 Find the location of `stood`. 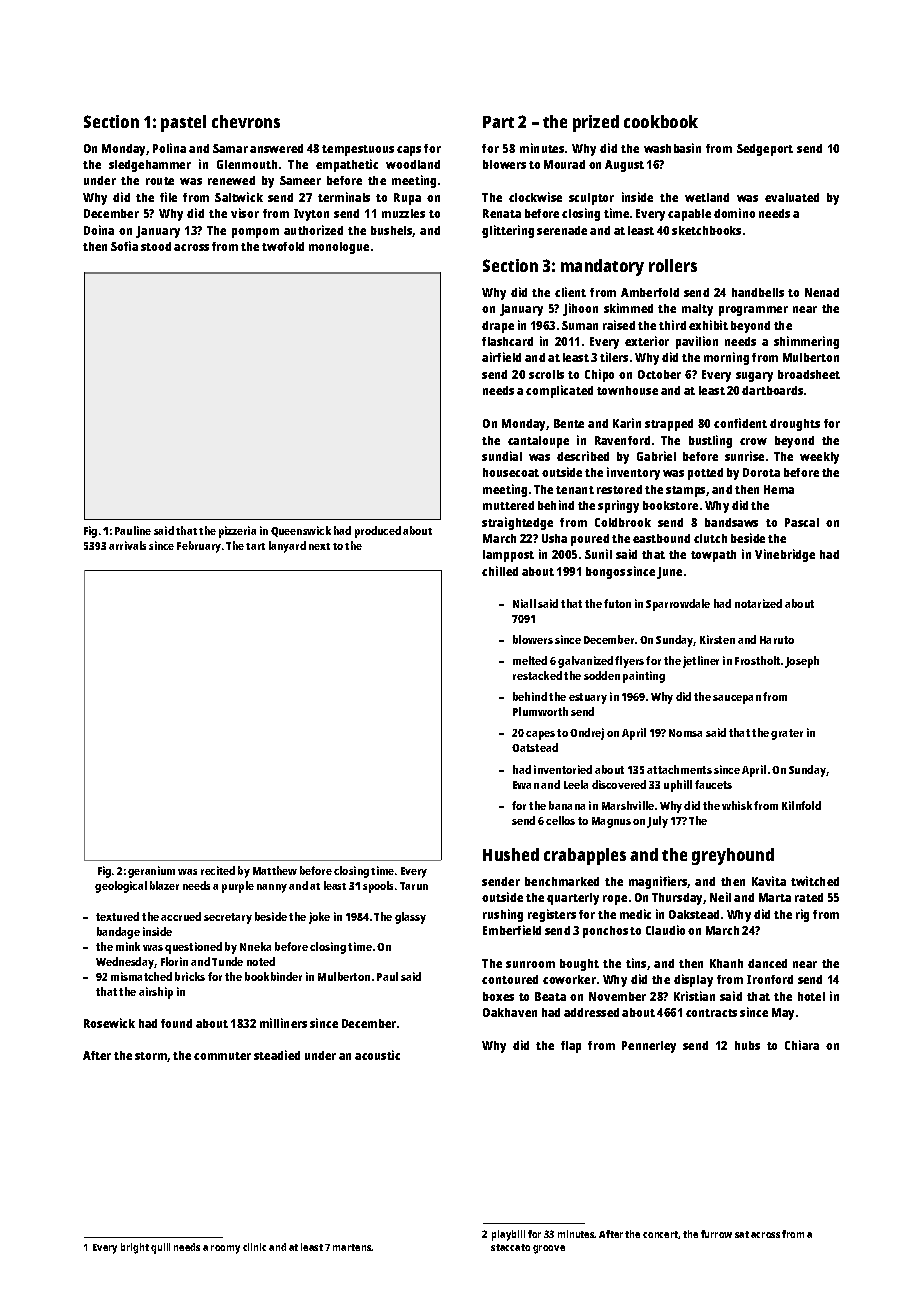

stood is located at coordinates (156, 246).
